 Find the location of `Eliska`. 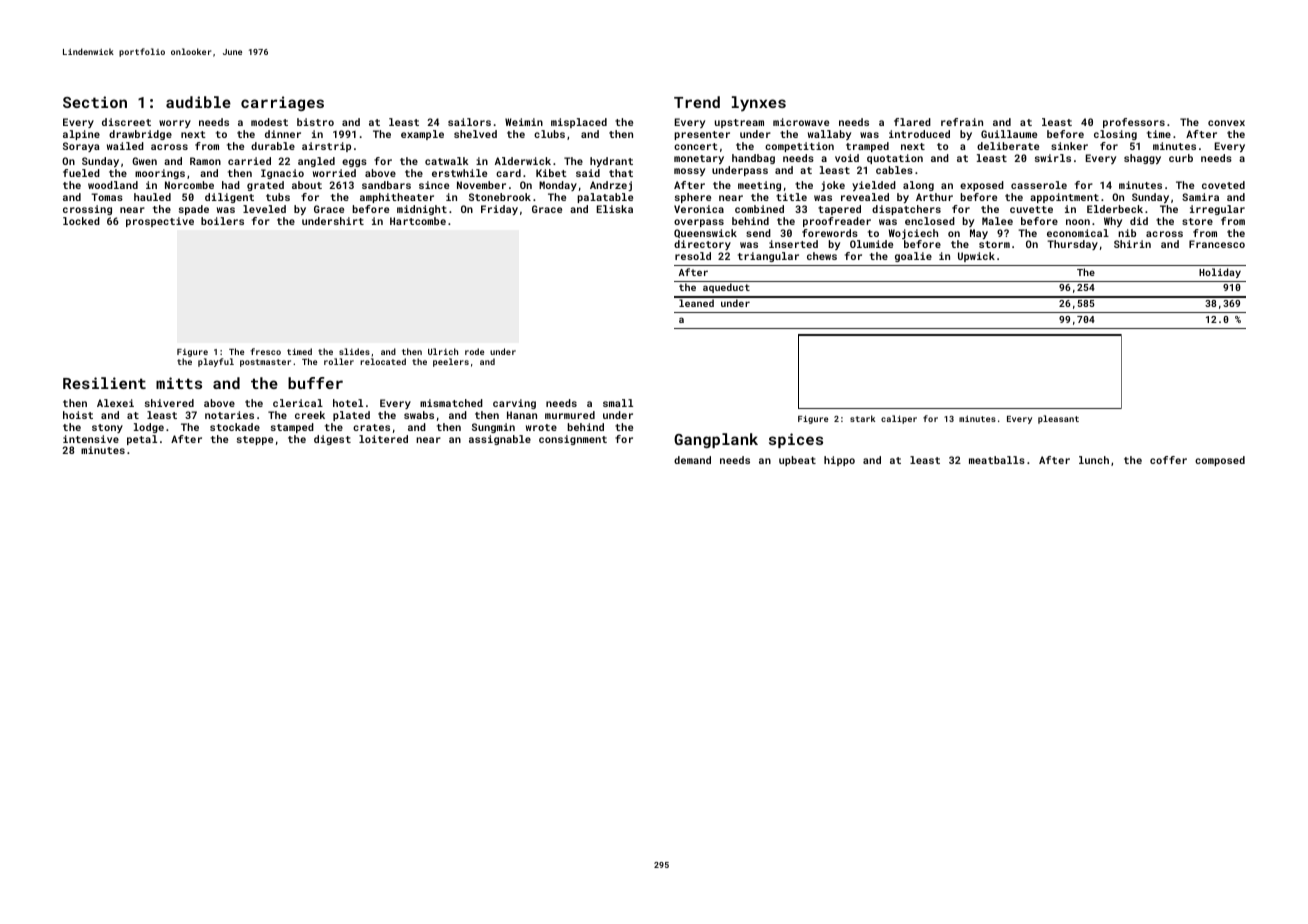

Eliska is located at coordinates (615, 209).
